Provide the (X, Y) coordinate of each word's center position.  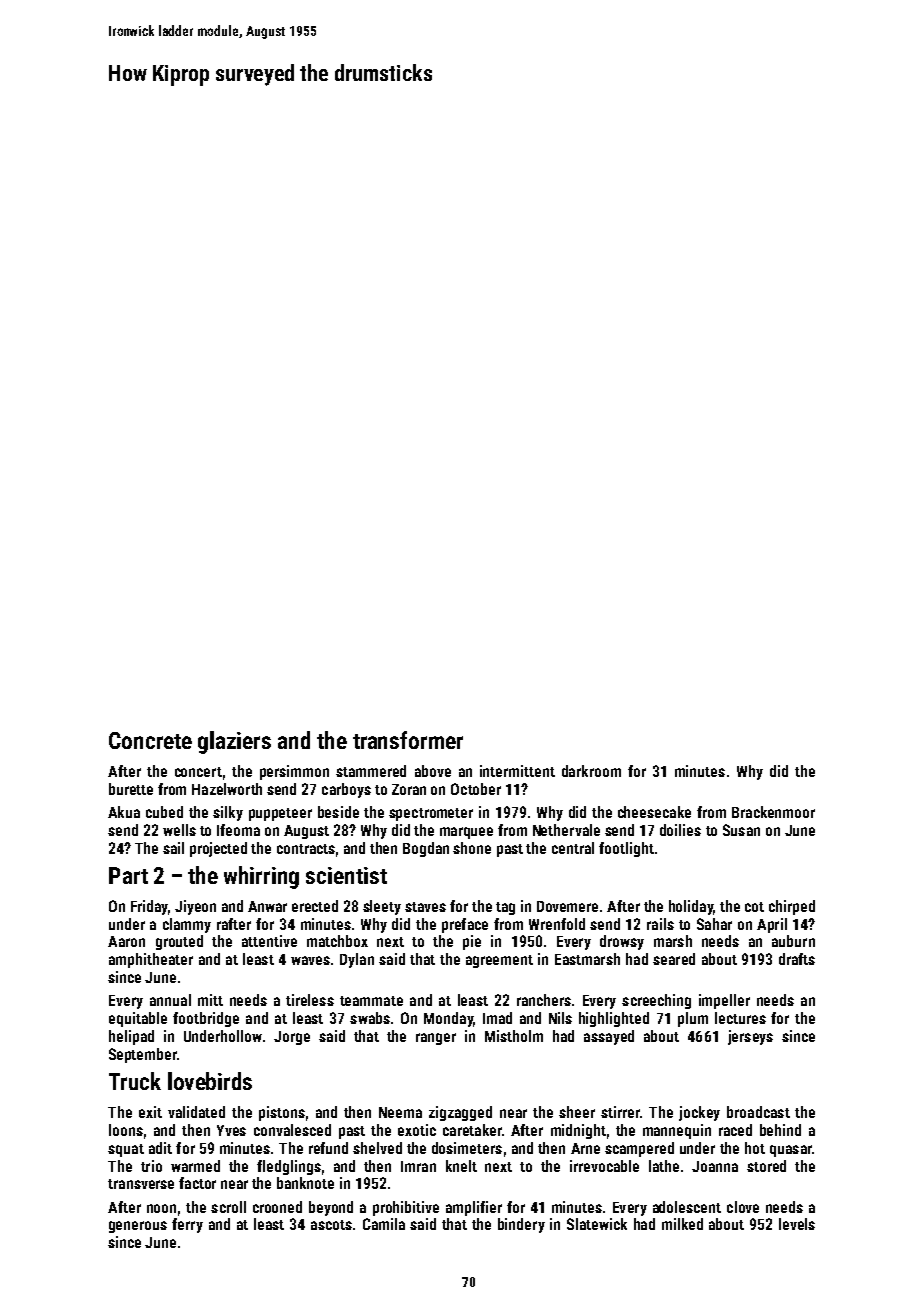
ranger (436, 1039)
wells (179, 830)
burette (131, 789)
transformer (408, 740)
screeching (656, 1001)
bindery (521, 1225)
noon (161, 1208)
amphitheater (151, 960)
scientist (346, 875)
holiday (691, 907)
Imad (497, 1018)
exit (150, 1112)
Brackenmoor (773, 812)
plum (693, 1019)
